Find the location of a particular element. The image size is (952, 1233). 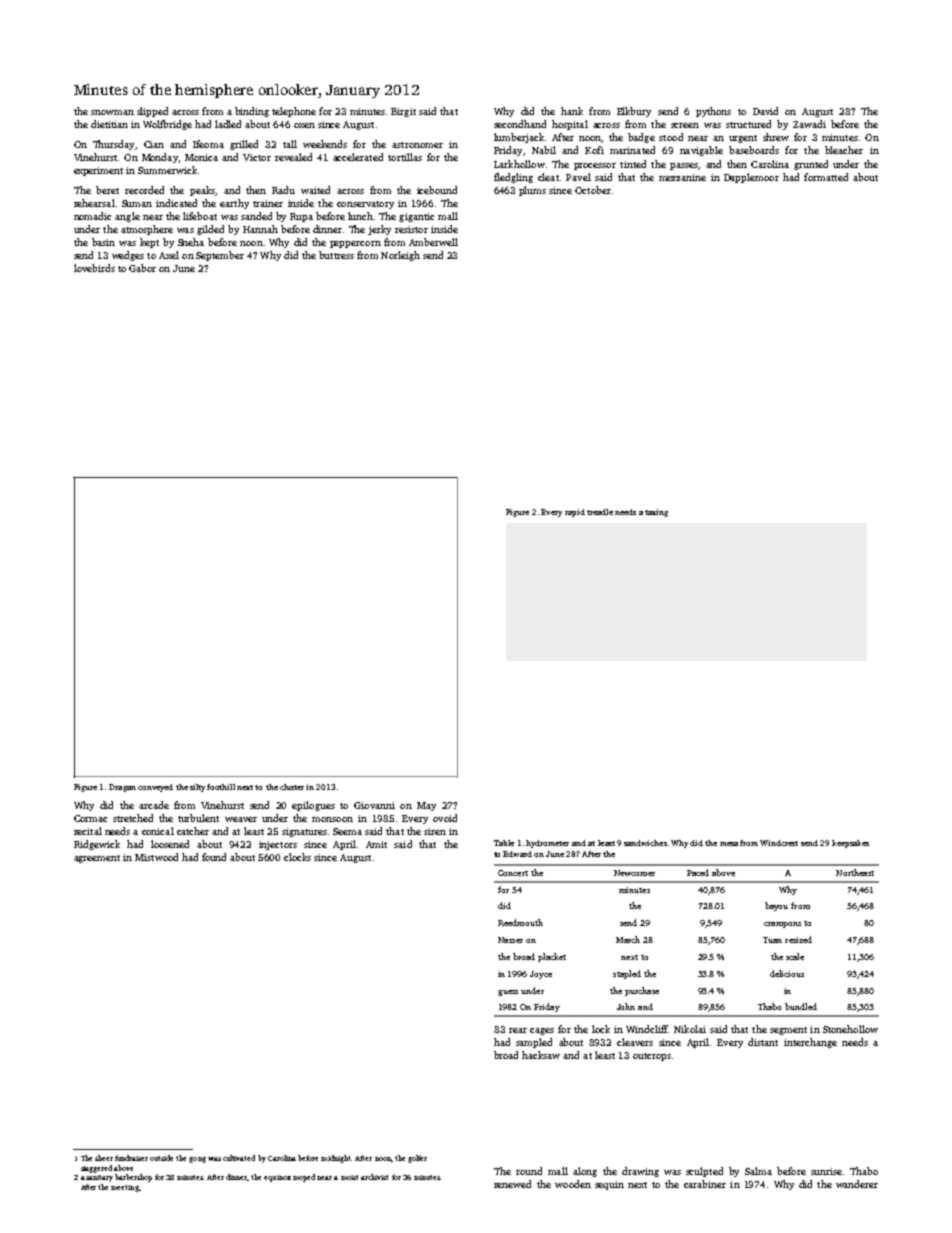

recital is located at coordinates (88, 831).
